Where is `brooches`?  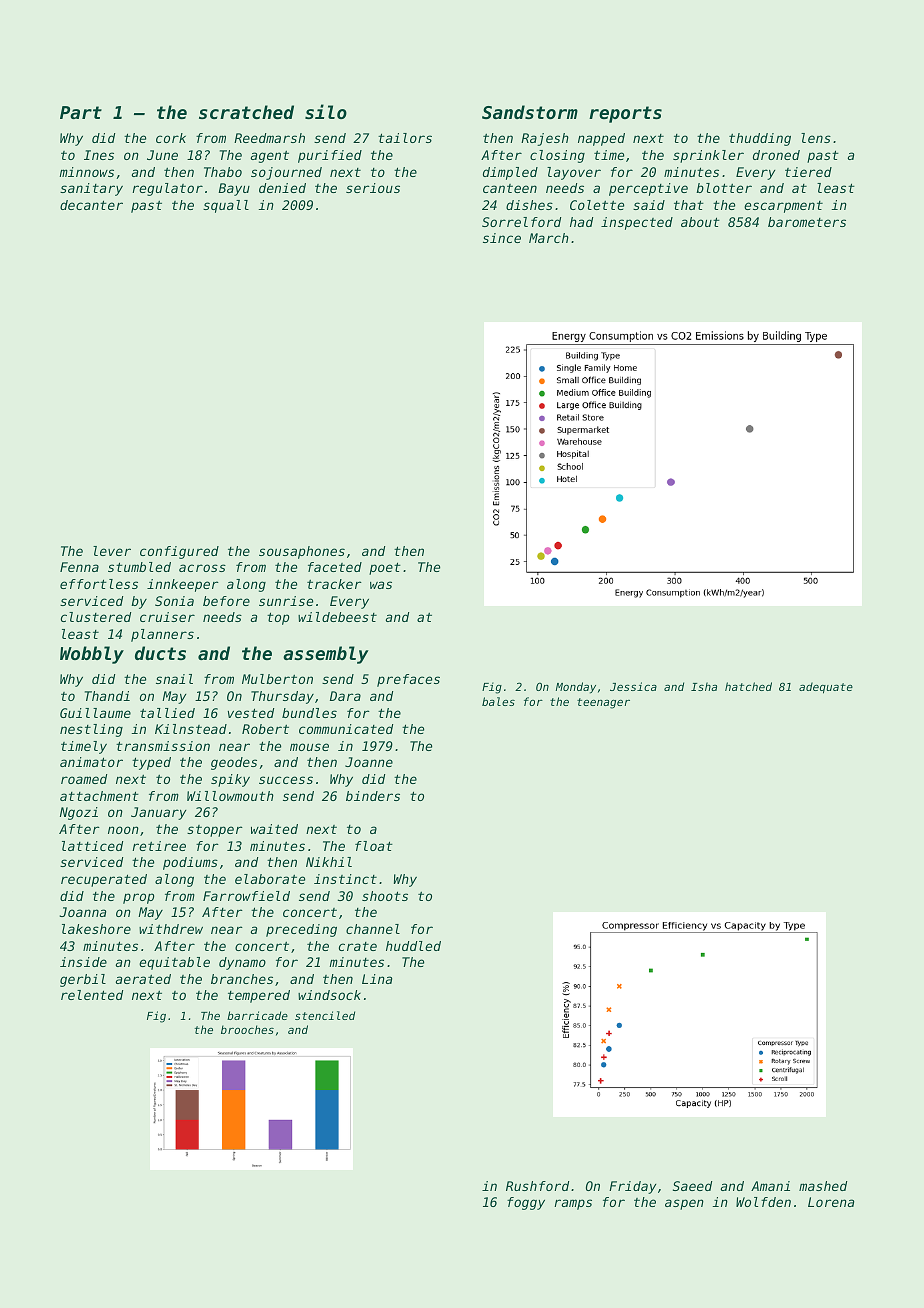
brooches is located at coordinates (247, 1029).
